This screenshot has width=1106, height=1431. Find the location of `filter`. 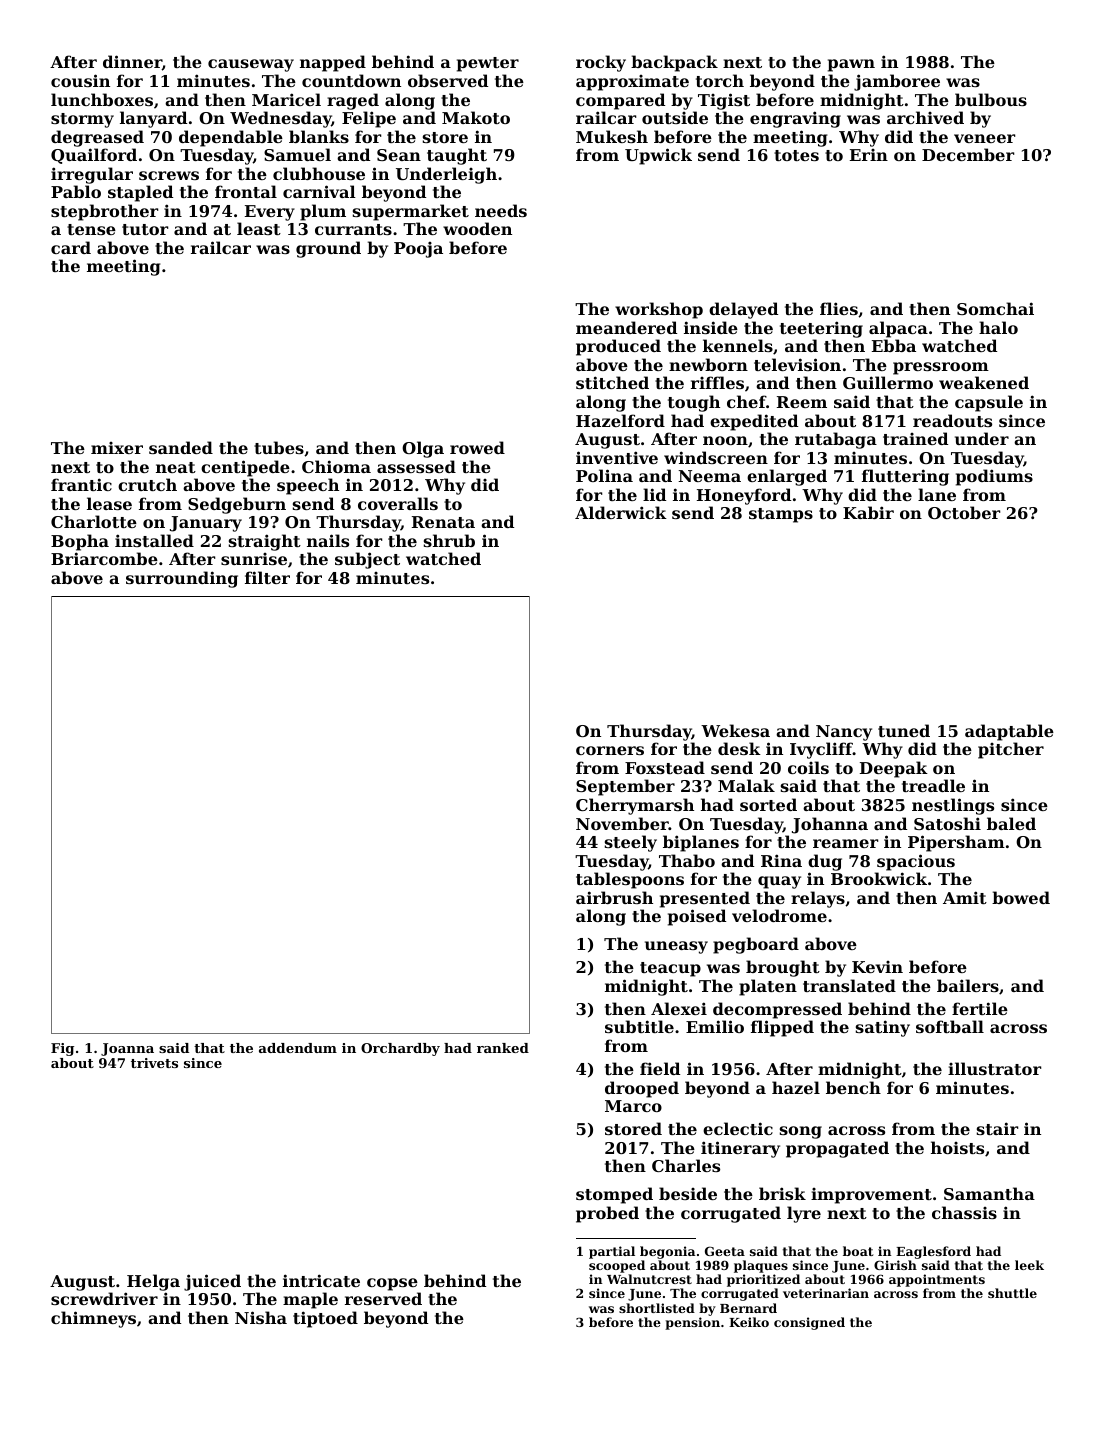

filter is located at coordinates (267, 577).
